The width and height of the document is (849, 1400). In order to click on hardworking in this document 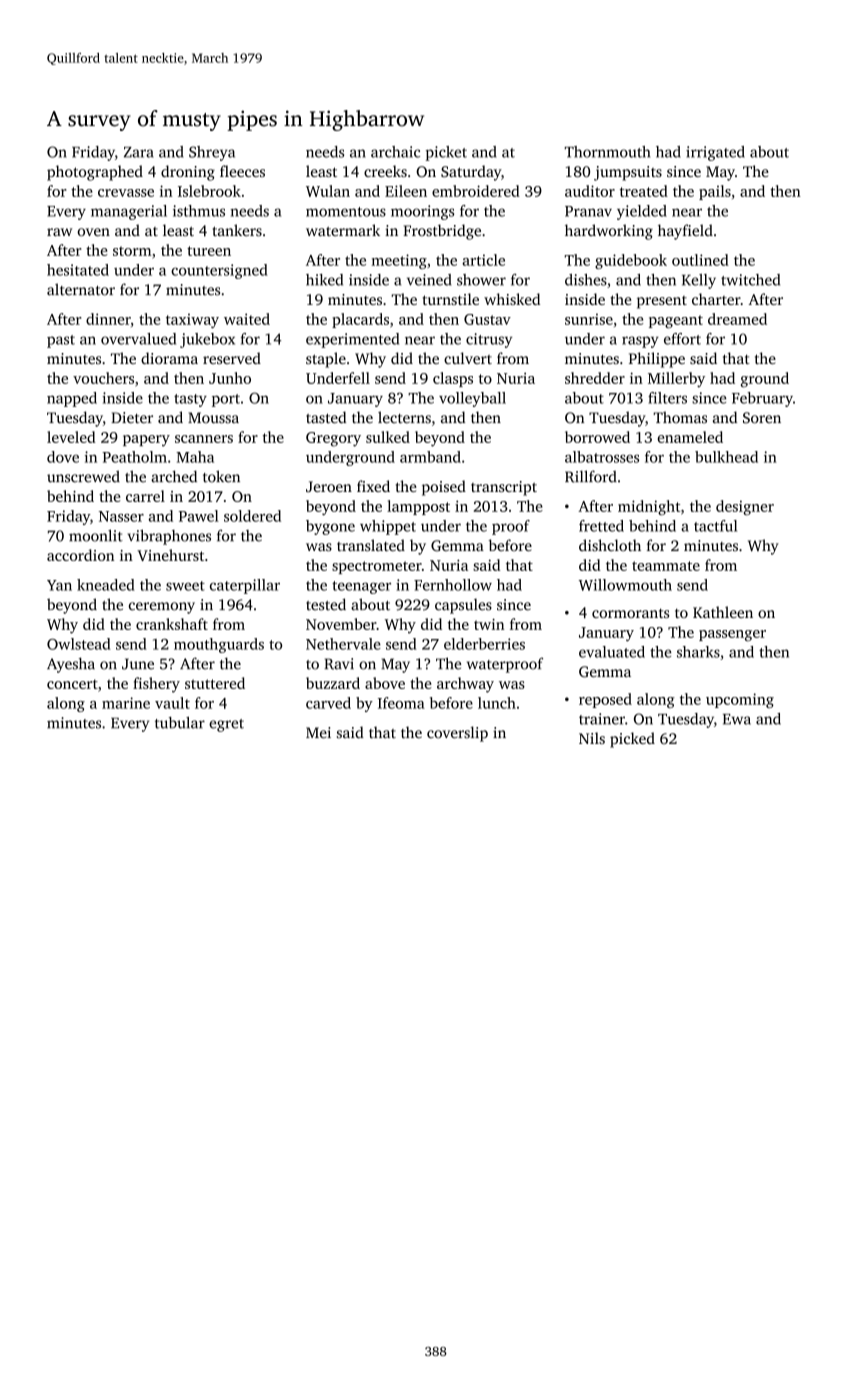, I will do `click(609, 232)`.
